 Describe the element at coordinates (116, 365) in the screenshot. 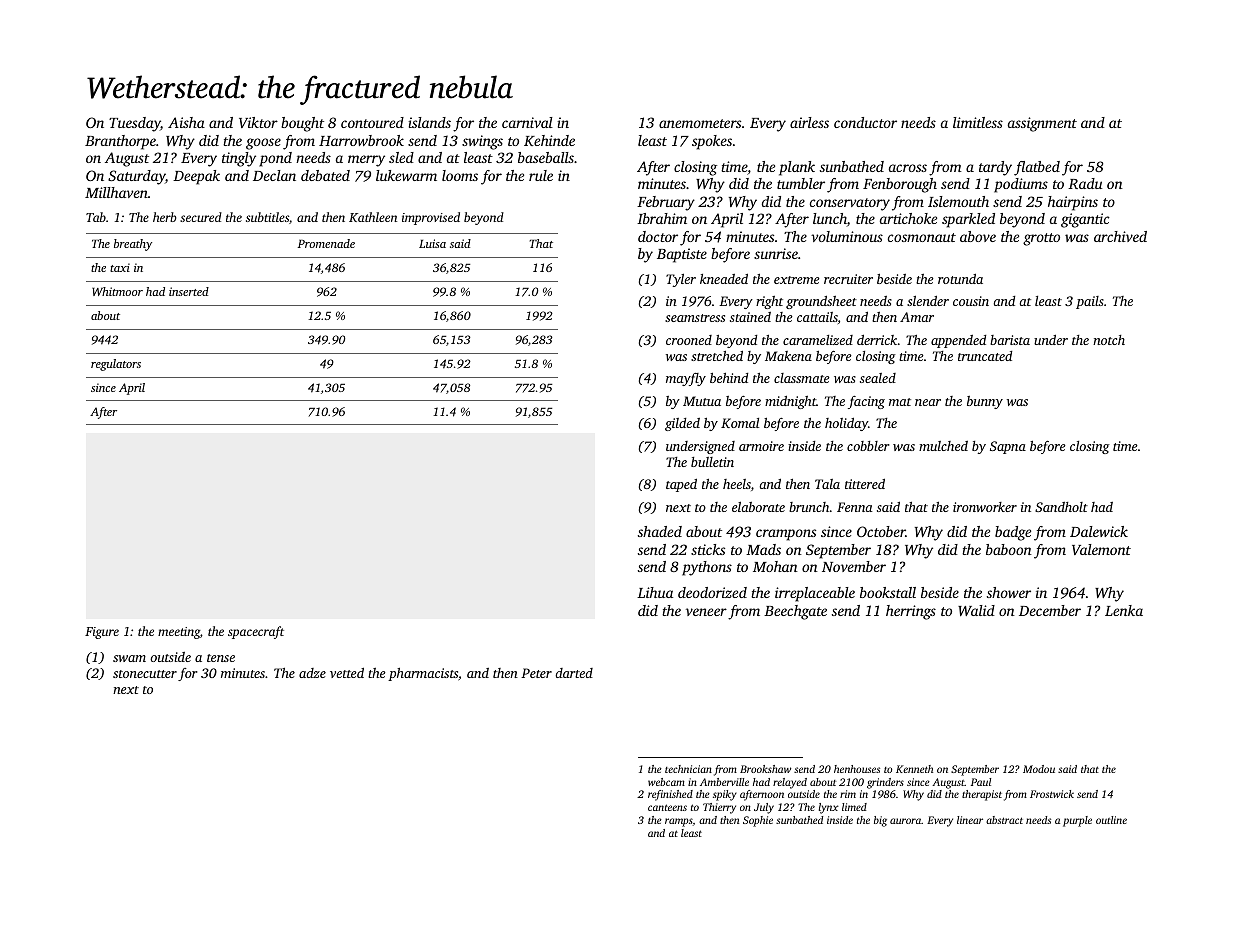

I see `regulators` at that location.
